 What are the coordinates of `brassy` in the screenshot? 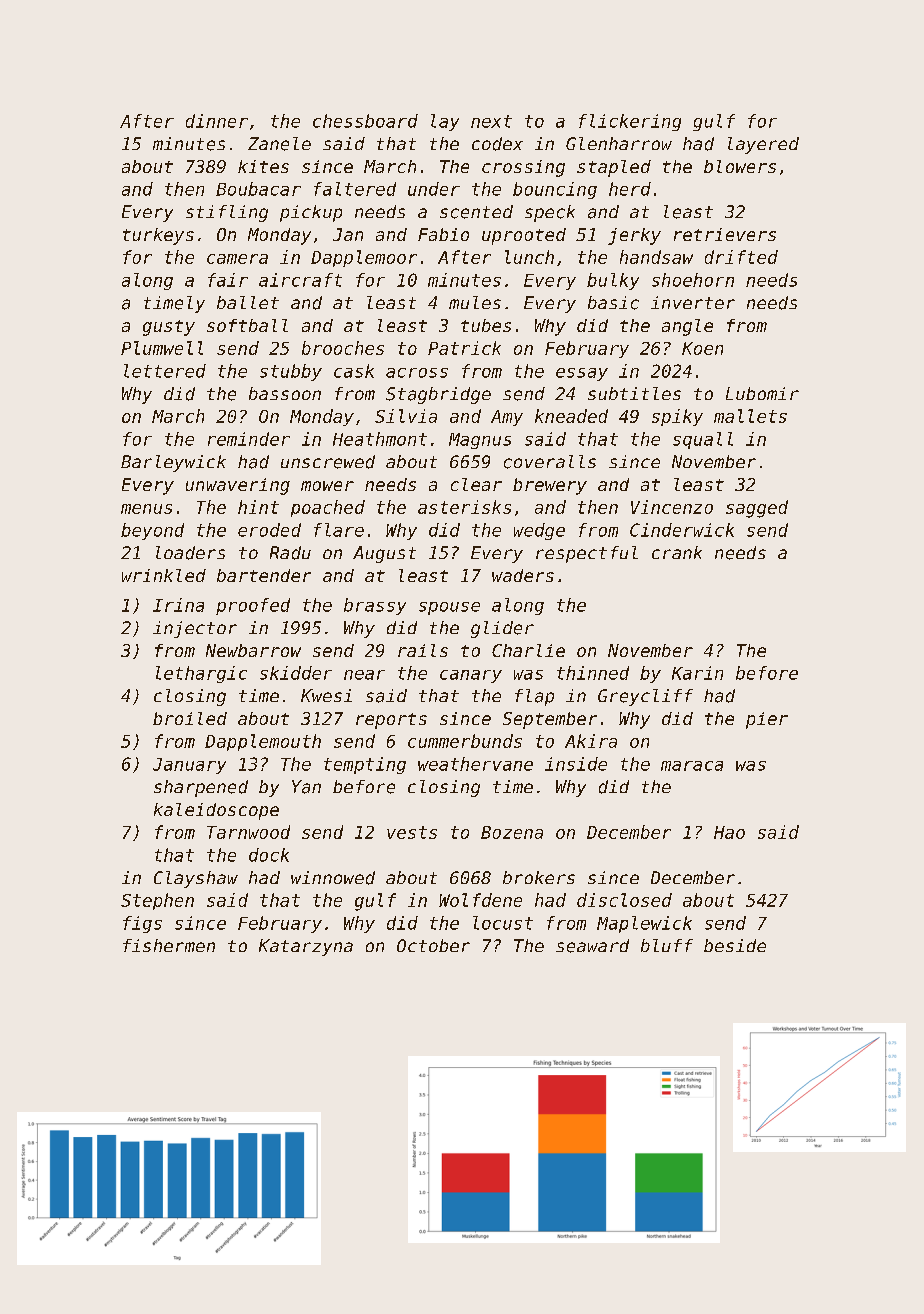 It's located at (375, 606).
